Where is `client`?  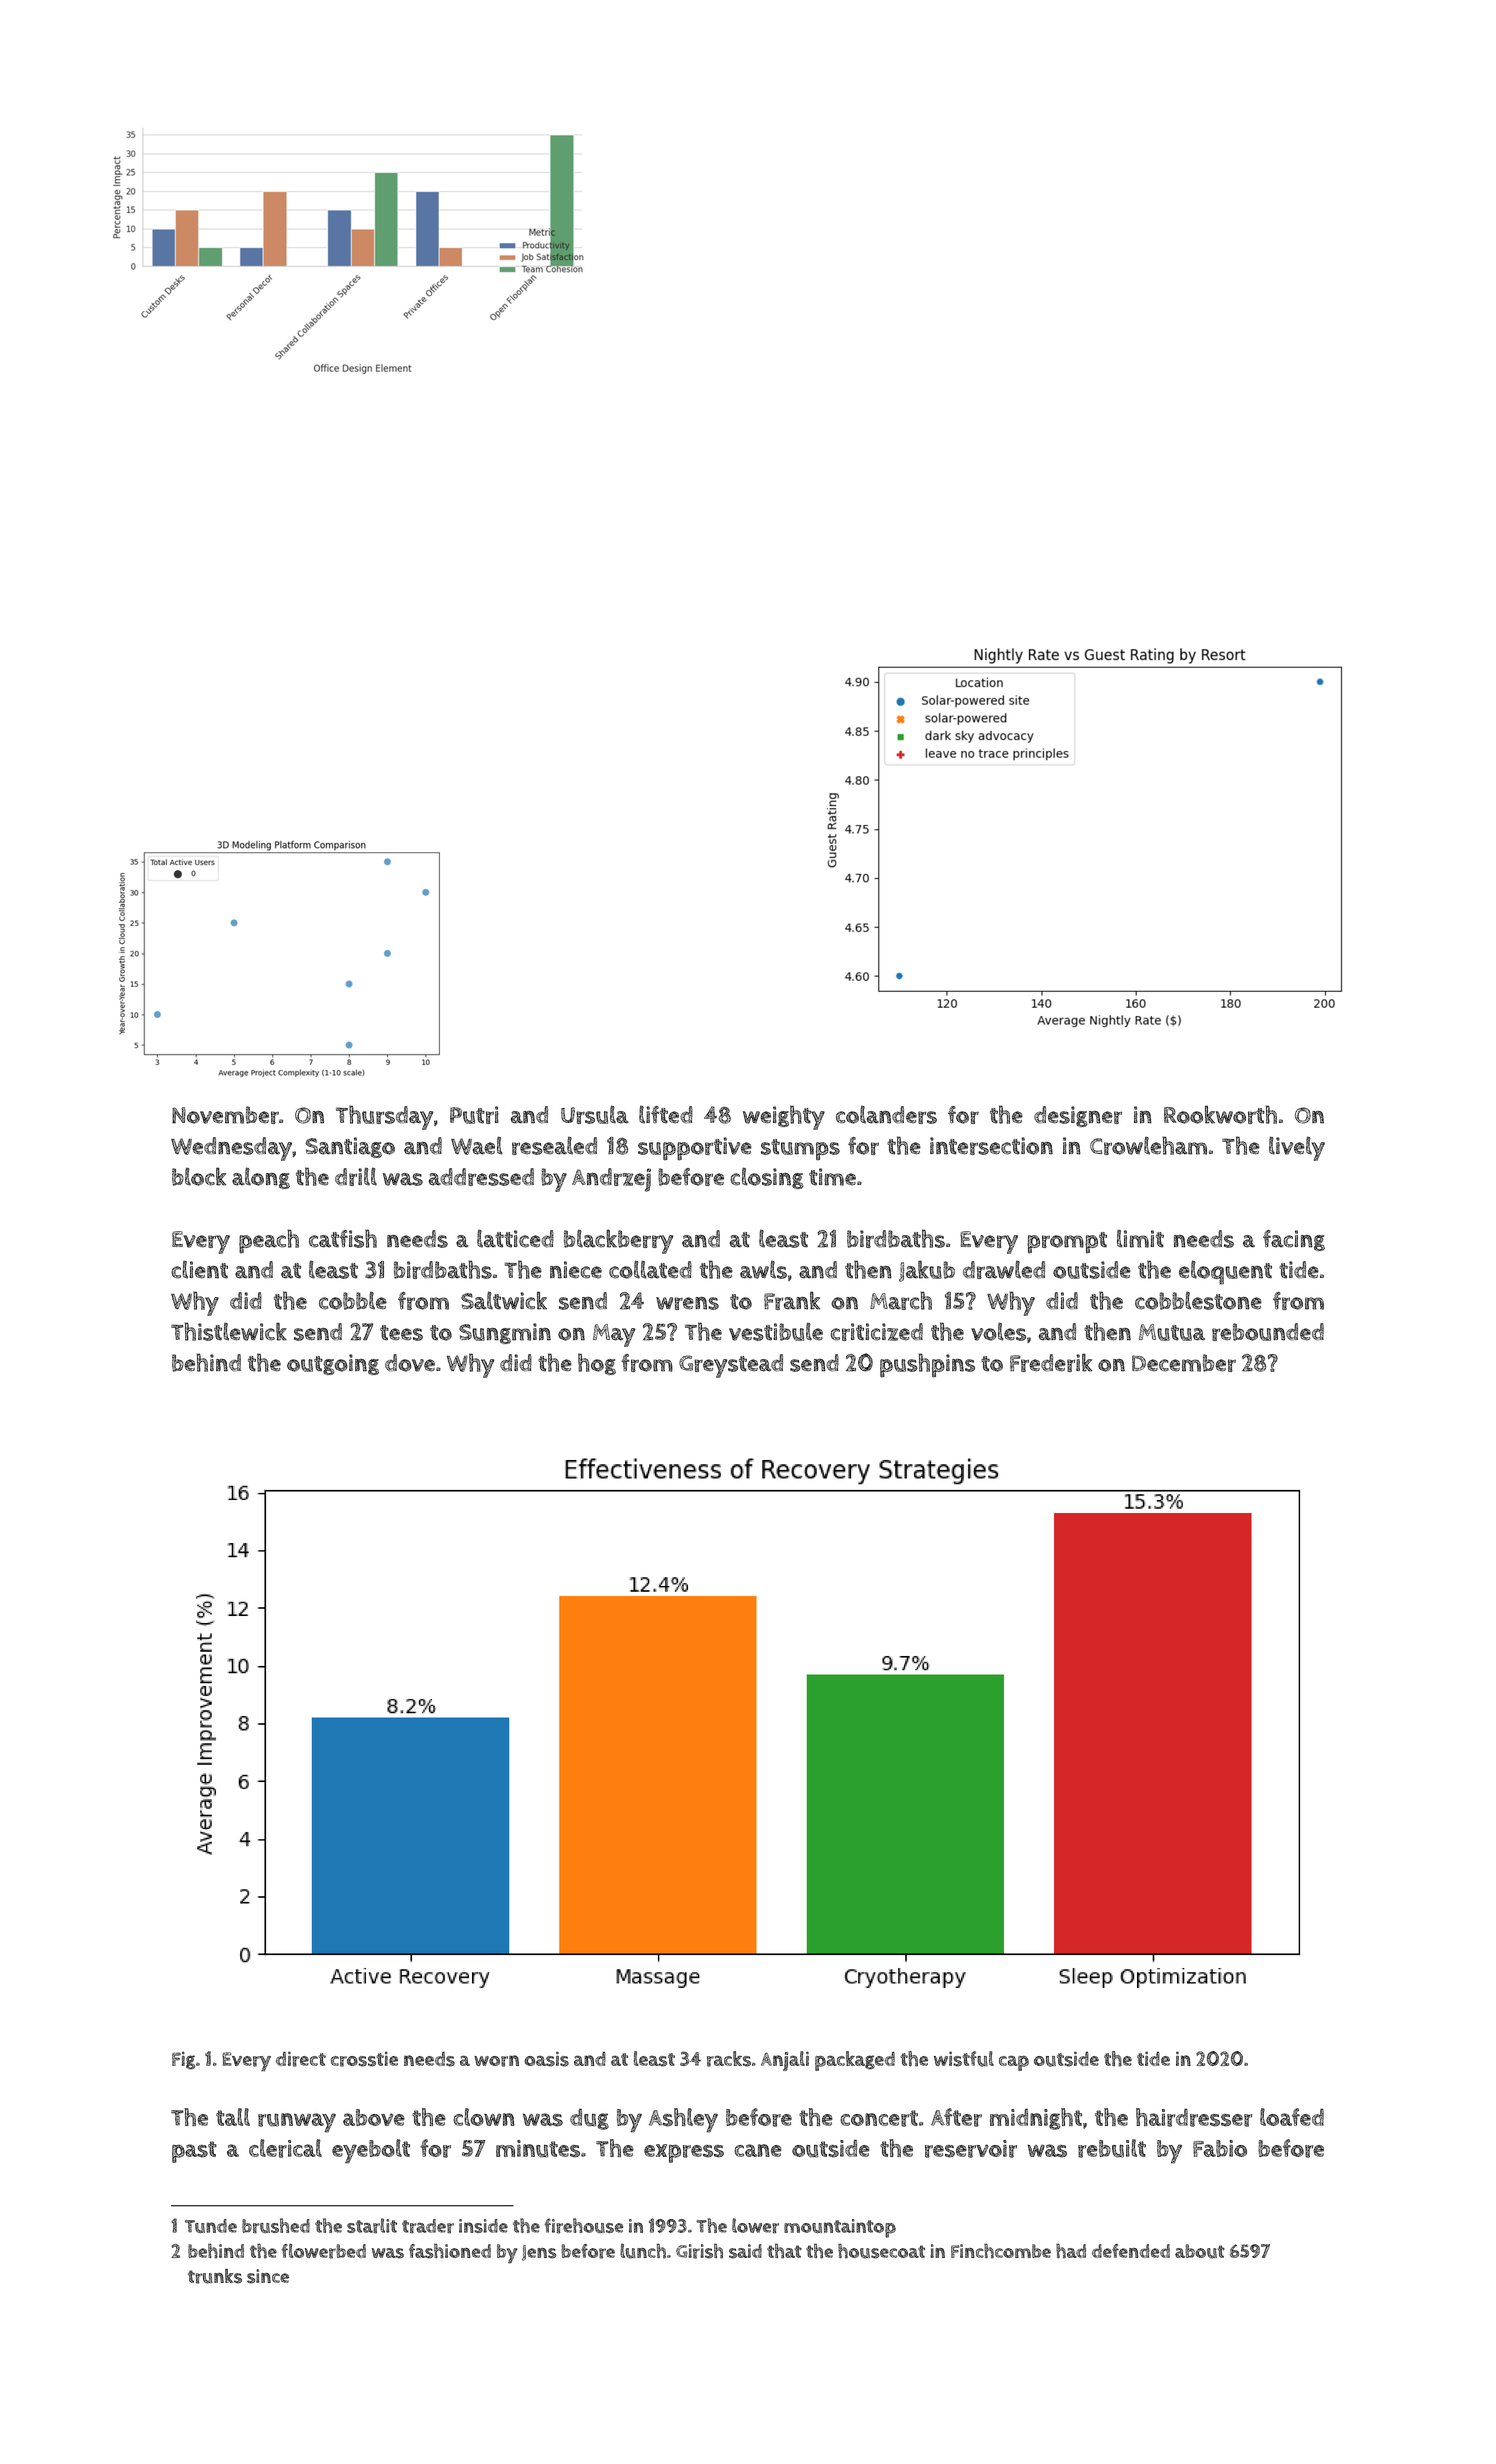 client is located at coordinates (199, 1269).
